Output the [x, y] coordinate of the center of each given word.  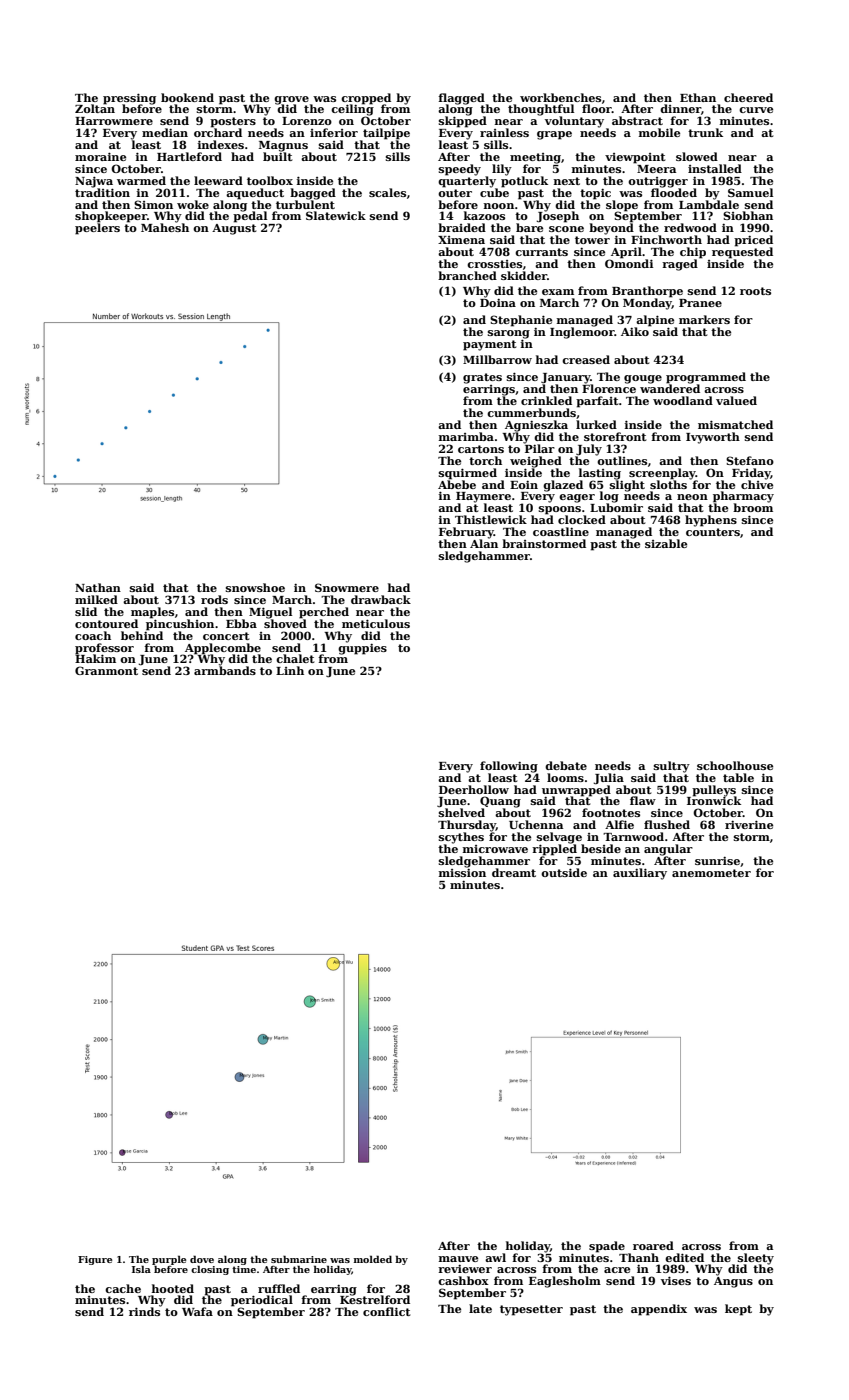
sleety [756, 1259]
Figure [95, 1260]
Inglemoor [582, 333]
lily [502, 170]
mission [462, 873]
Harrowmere [114, 121]
